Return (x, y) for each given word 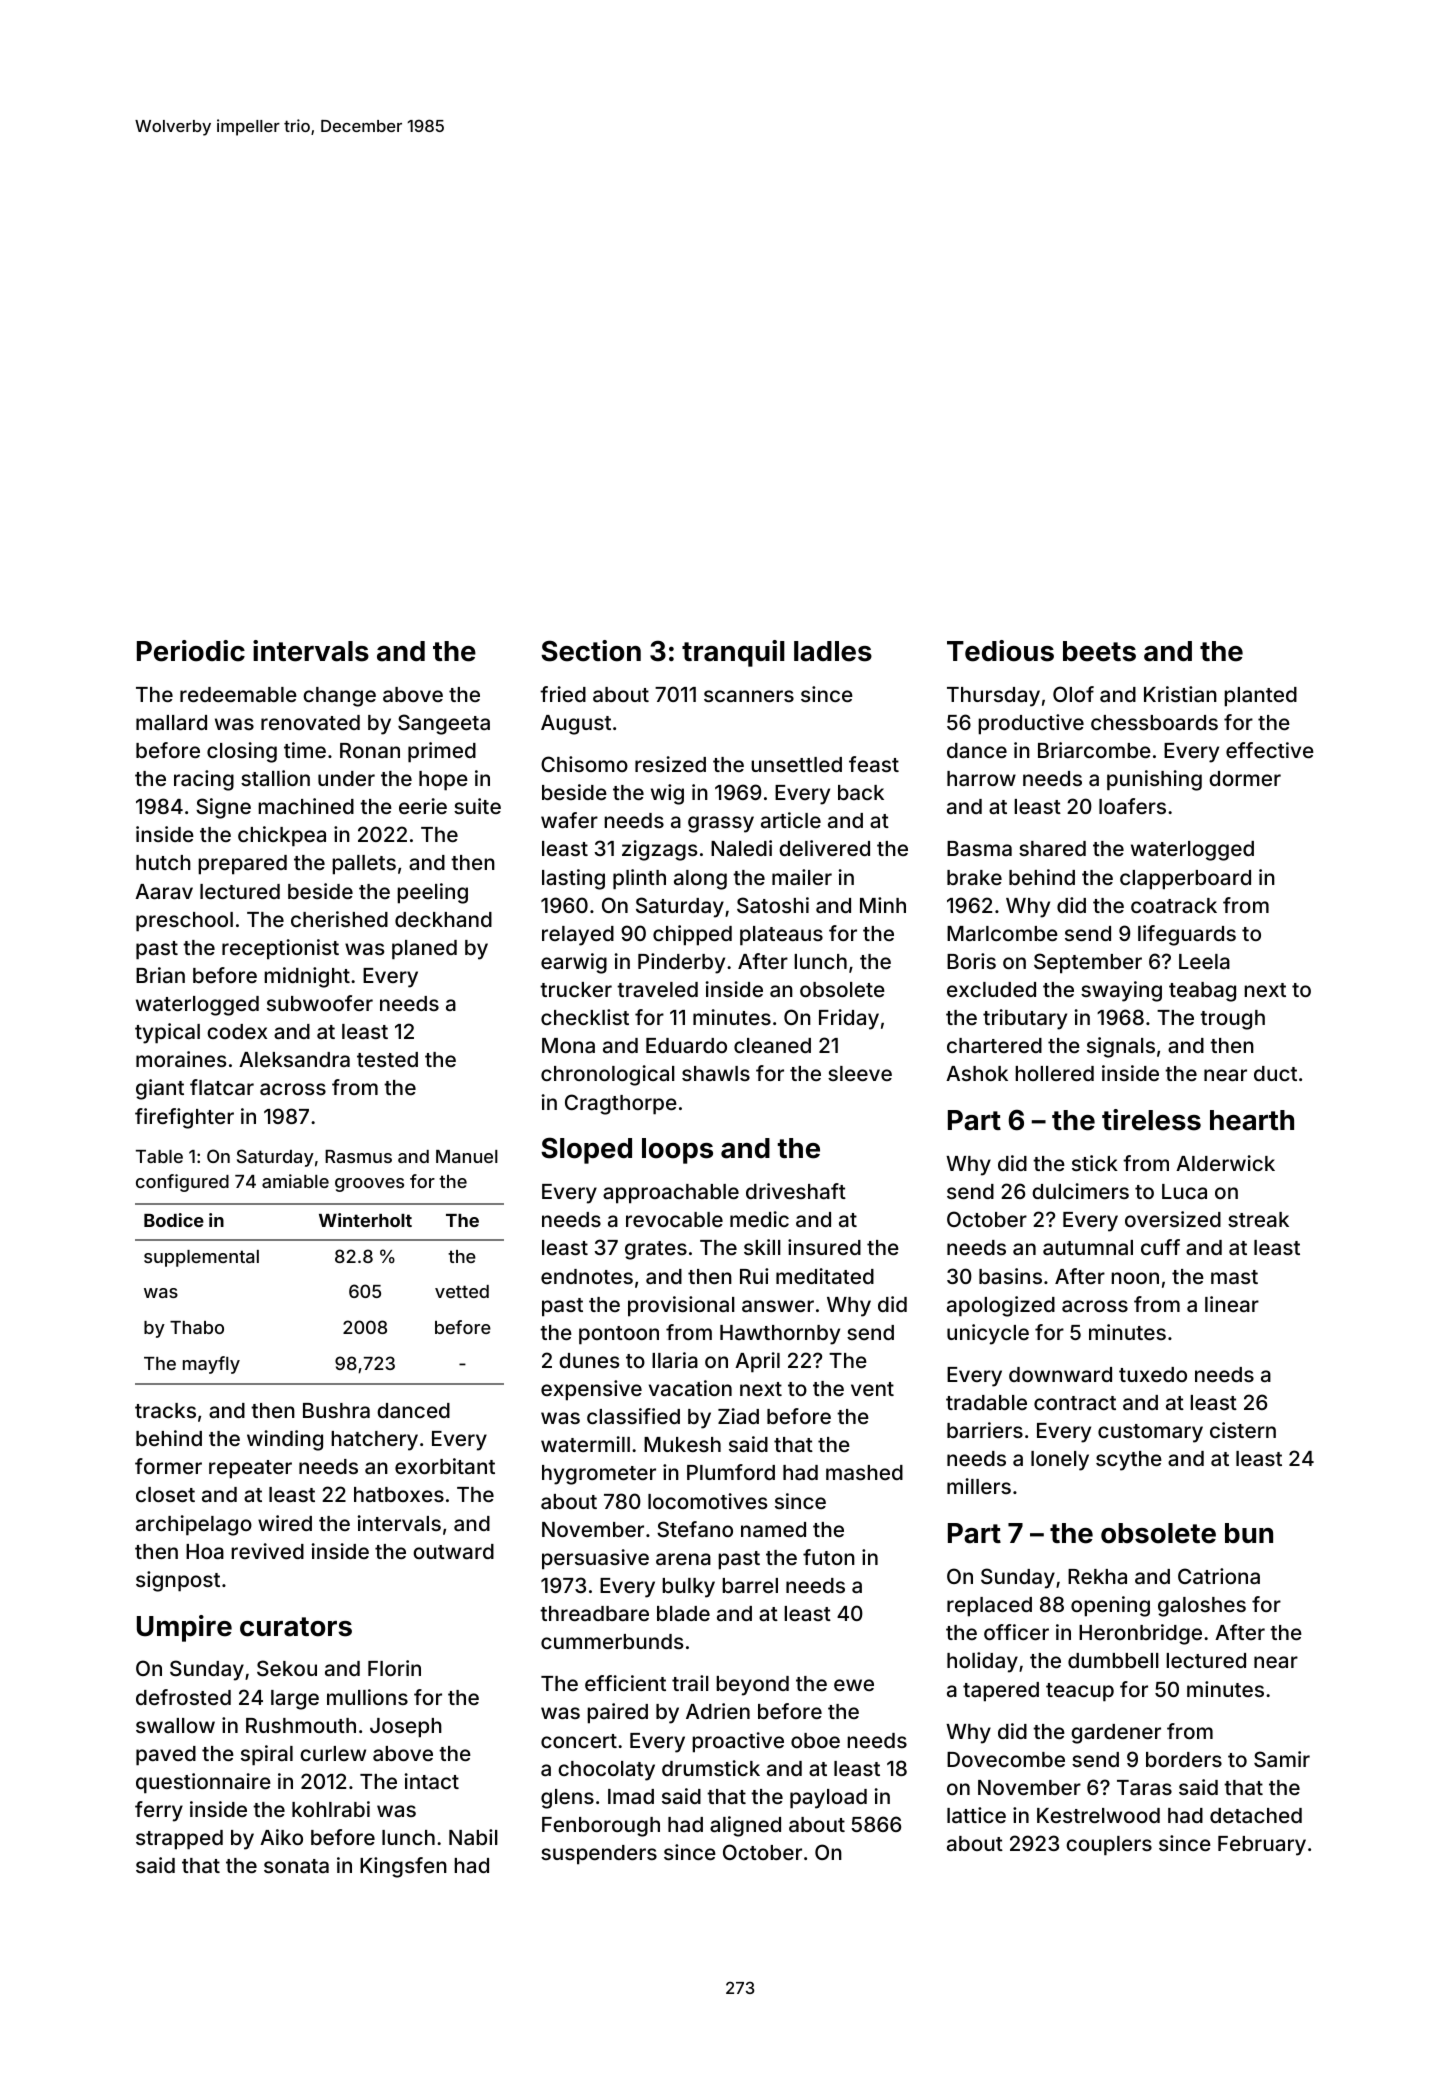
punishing (1154, 780)
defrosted (183, 1697)
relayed (578, 936)
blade (683, 1613)
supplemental (201, 1258)
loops (677, 1151)
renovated (310, 722)
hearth (1252, 1120)
